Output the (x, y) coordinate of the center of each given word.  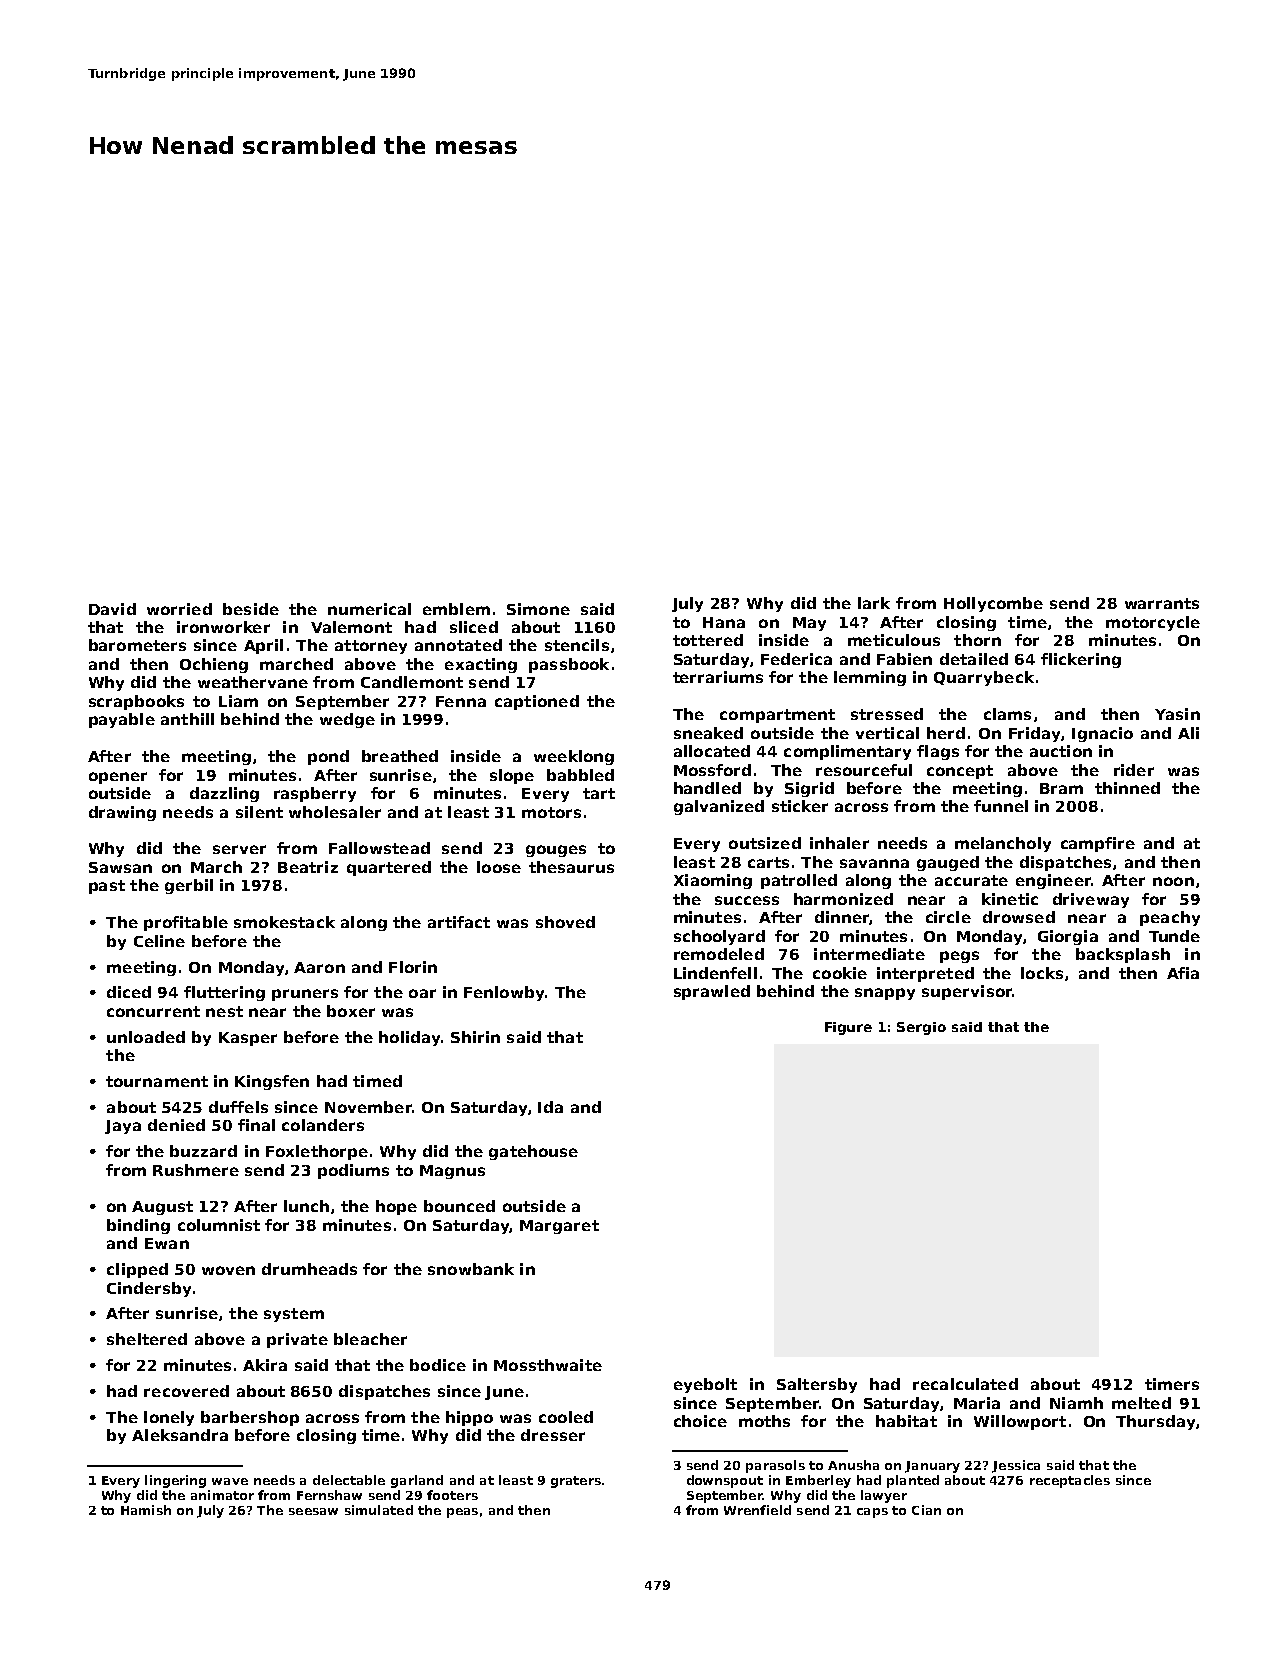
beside (251, 609)
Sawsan (120, 867)
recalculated (965, 1384)
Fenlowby (504, 993)
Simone (538, 609)
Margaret (559, 1227)
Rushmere (196, 1170)
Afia (1183, 973)
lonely (169, 1418)
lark (874, 603)
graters (576, 1482)
